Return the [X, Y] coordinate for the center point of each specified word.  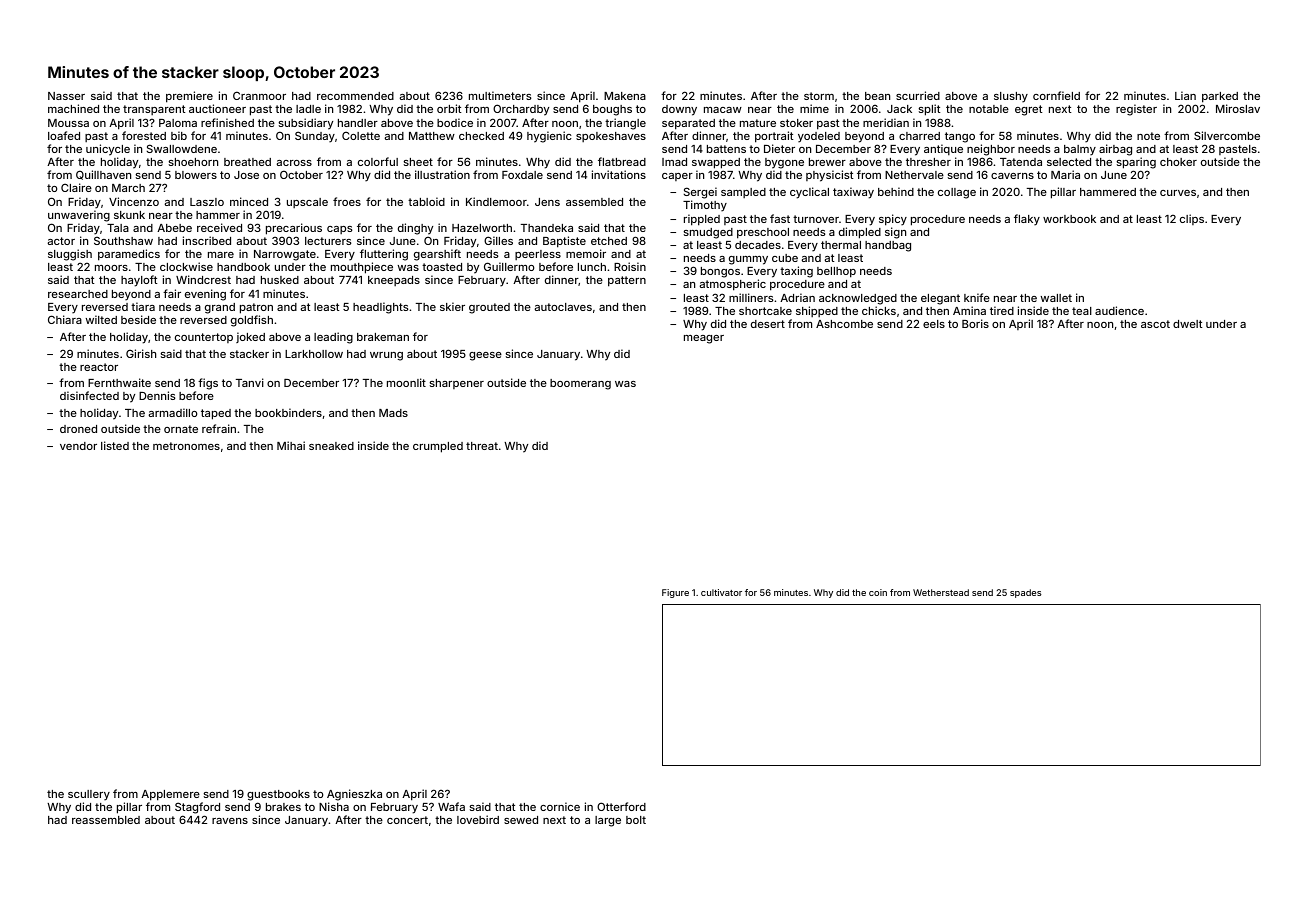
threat [482, 446]
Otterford [621, 806]
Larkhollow [314, 354]
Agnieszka [354, 795]
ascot [1155, 324]
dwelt [1187, 324]
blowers [196, 175]
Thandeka [547, 228]
